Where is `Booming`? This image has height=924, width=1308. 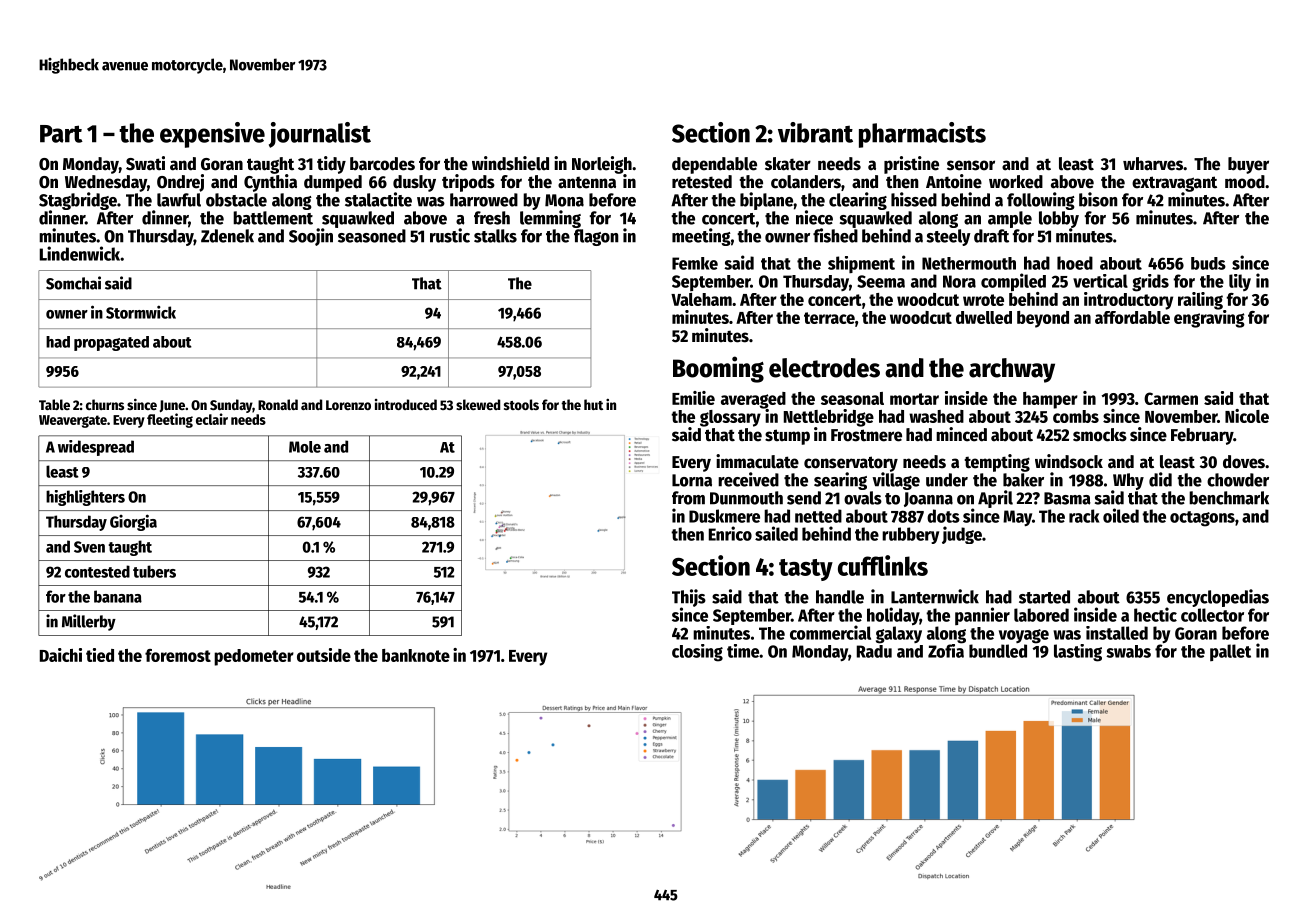 Booming is located at coordinates (718, 369).
